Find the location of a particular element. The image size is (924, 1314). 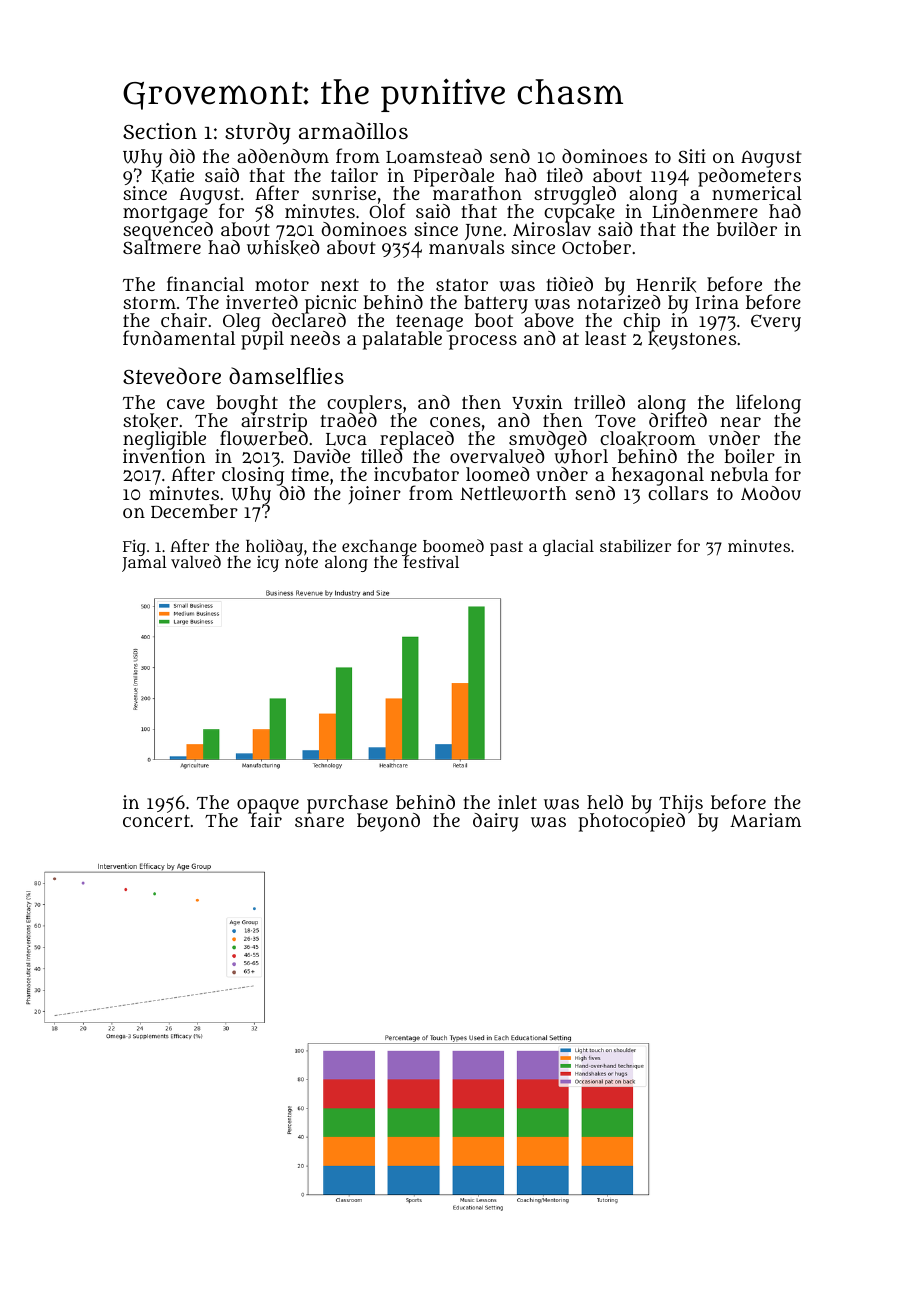

hexagonal is located at coordinates (658, 476).
